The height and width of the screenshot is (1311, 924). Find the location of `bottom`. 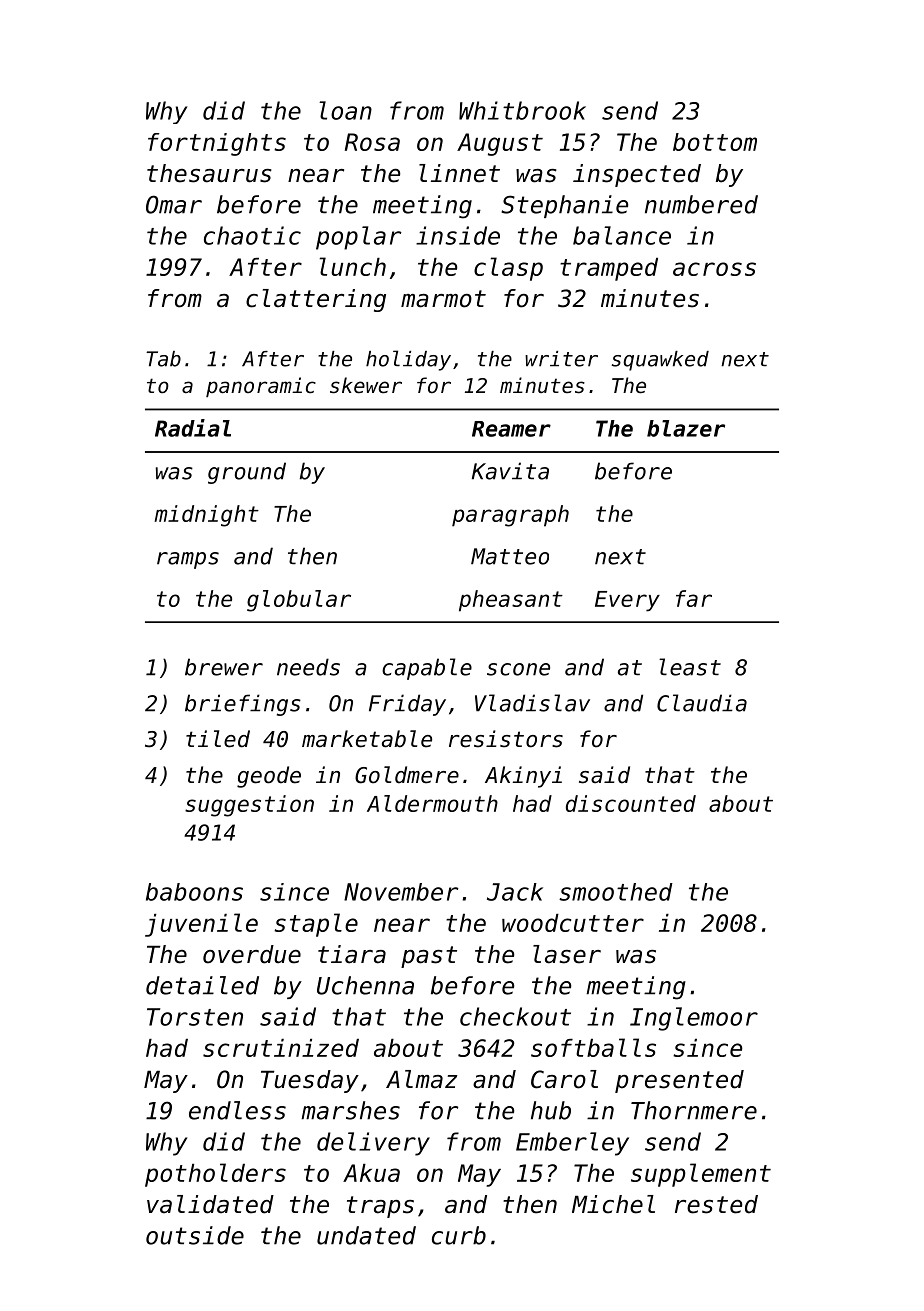

bottom is located at coordinates (715, 142).
